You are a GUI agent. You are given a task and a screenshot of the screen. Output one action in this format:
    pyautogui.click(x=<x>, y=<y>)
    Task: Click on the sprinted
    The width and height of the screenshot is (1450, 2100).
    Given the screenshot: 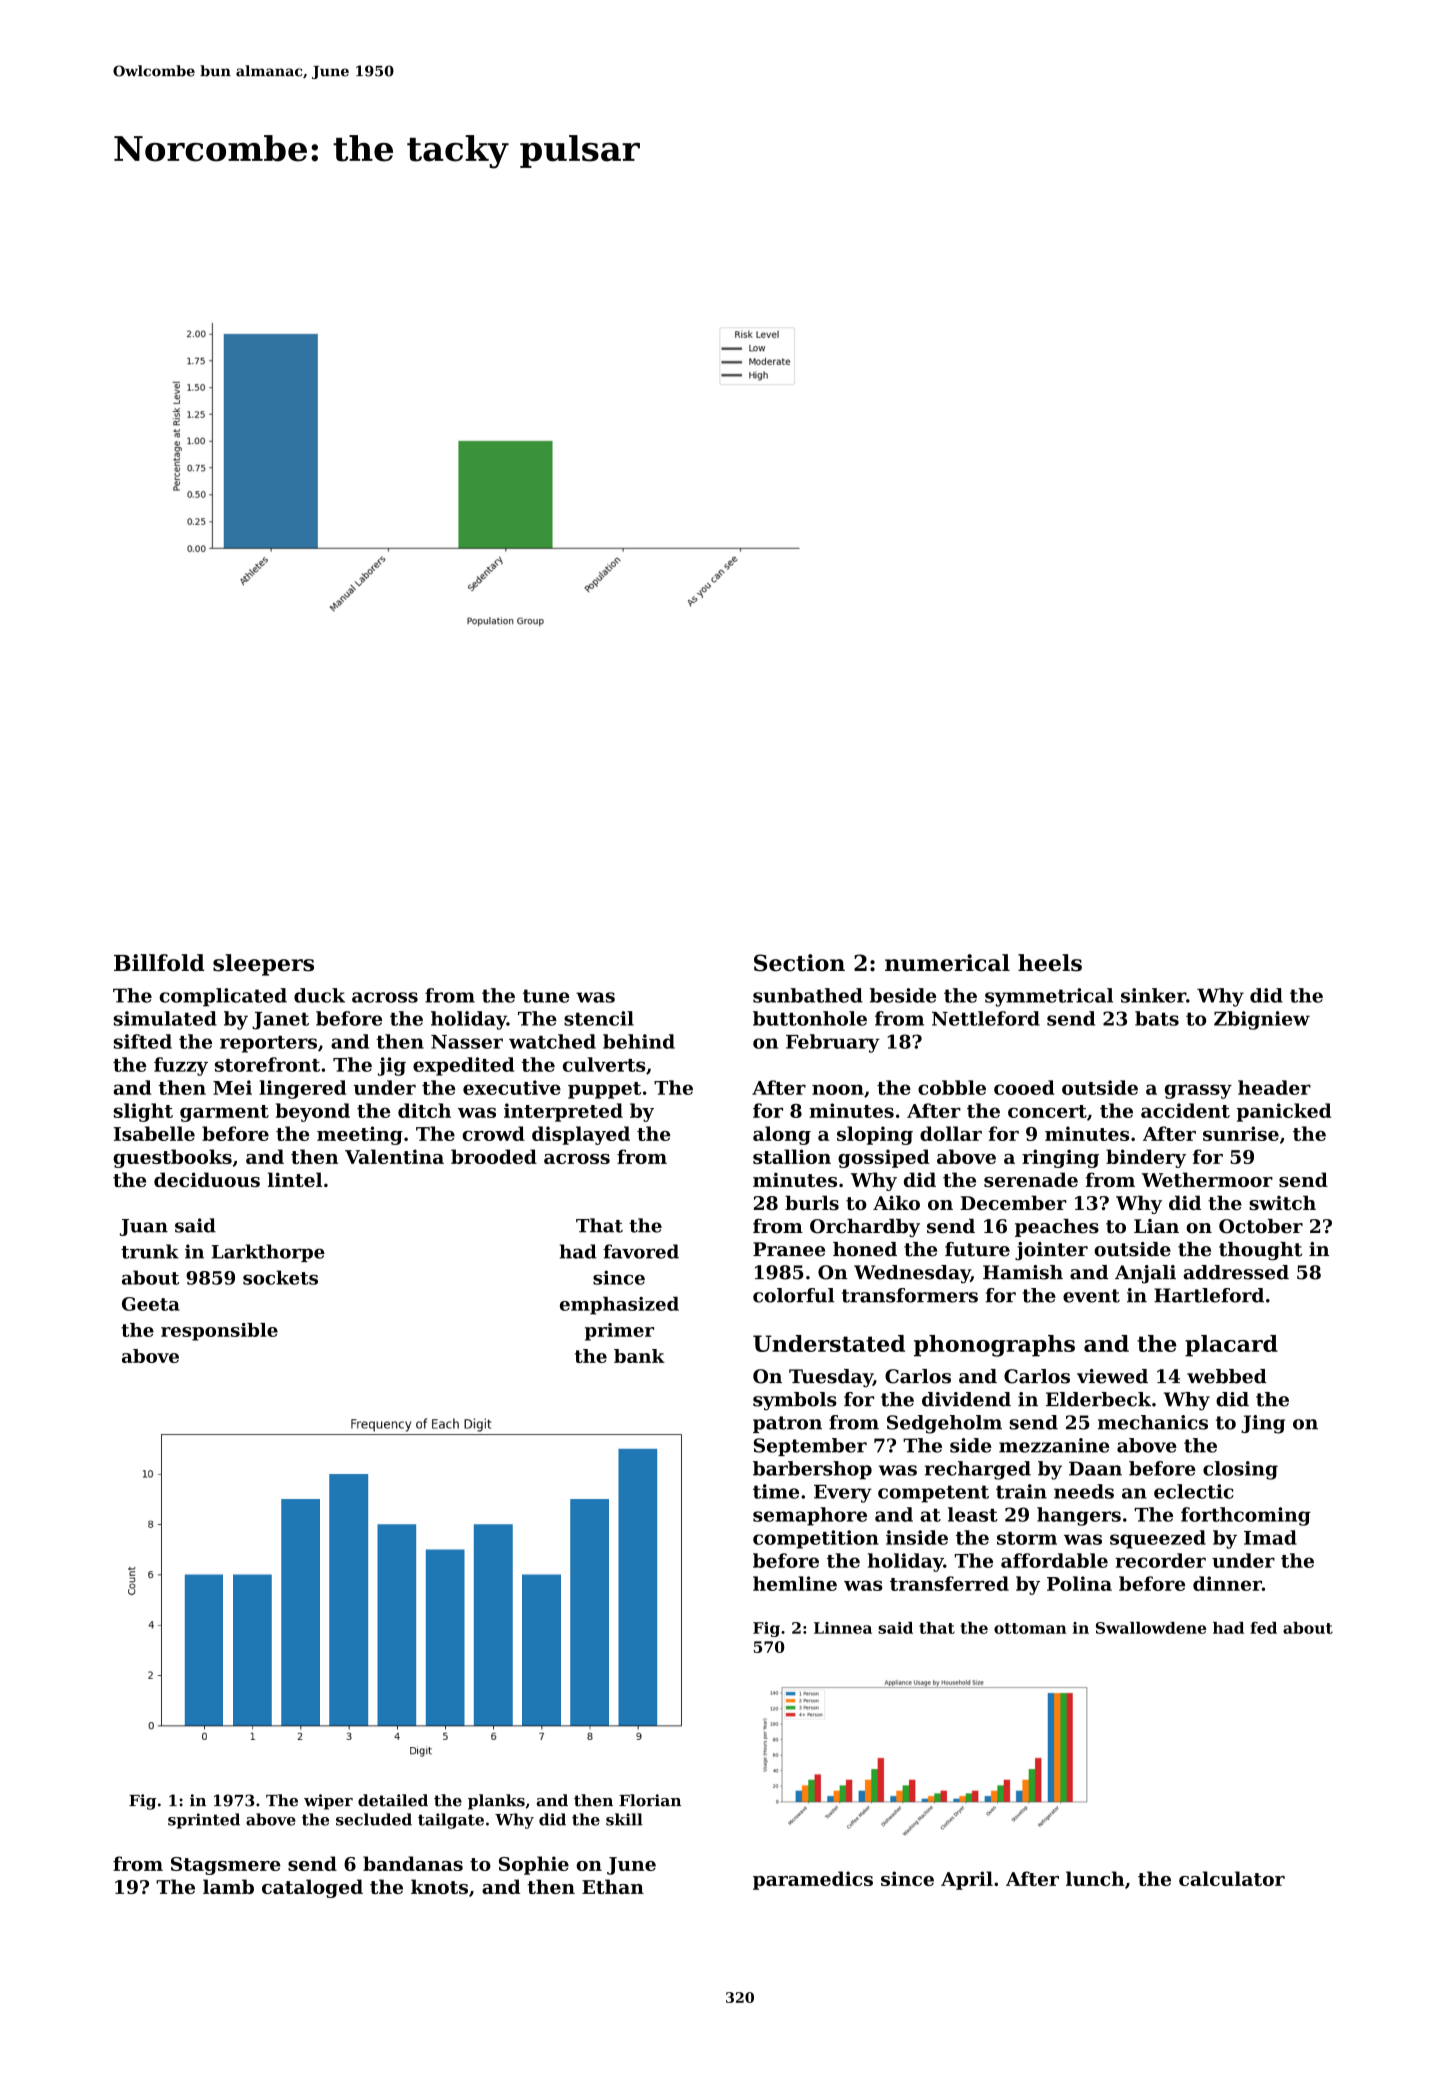 What is the action you would take?
    pyautogui.click(x=204, y=1821)
